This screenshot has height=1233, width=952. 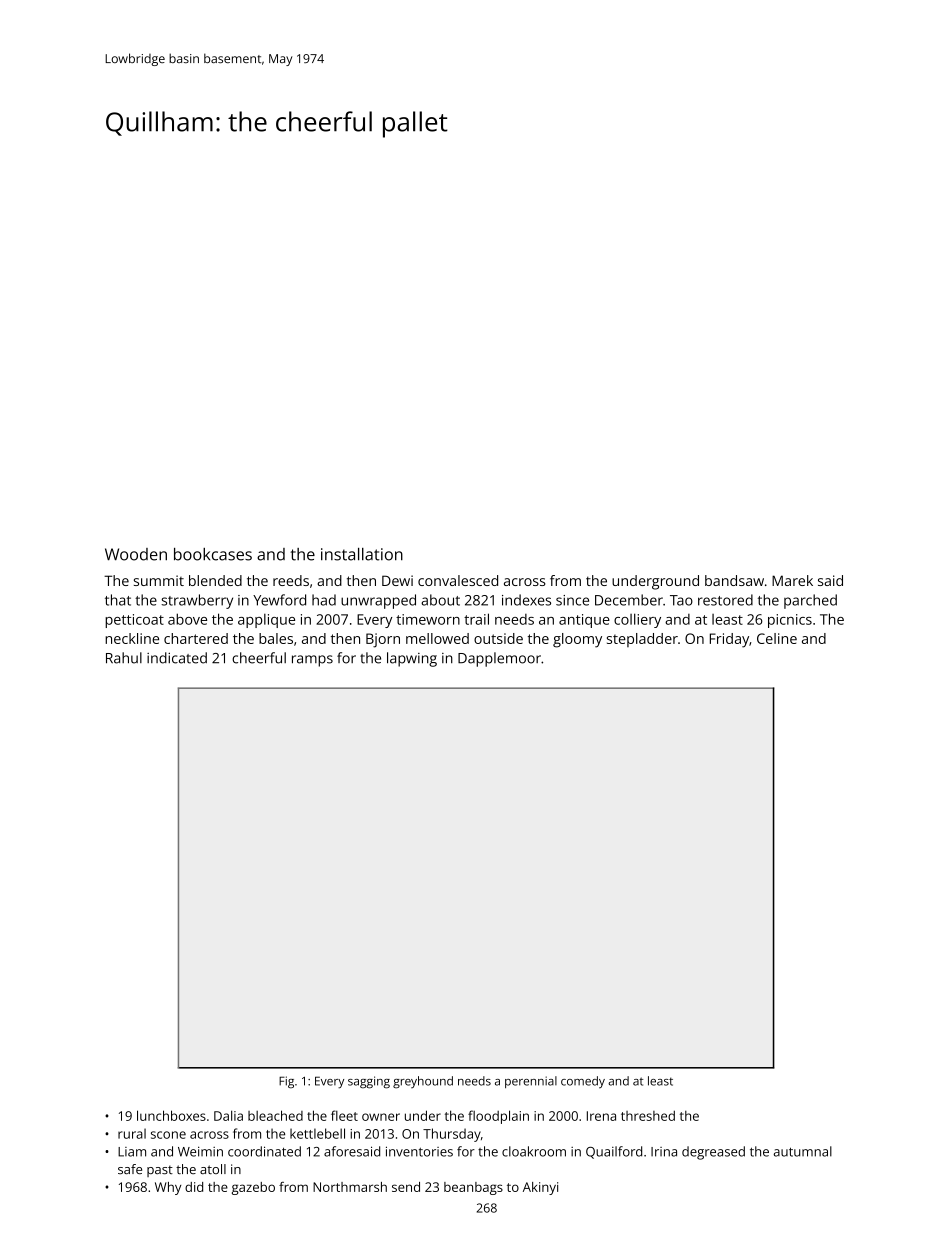 I want to click on greyhound, so click(x=423, y=1082).
